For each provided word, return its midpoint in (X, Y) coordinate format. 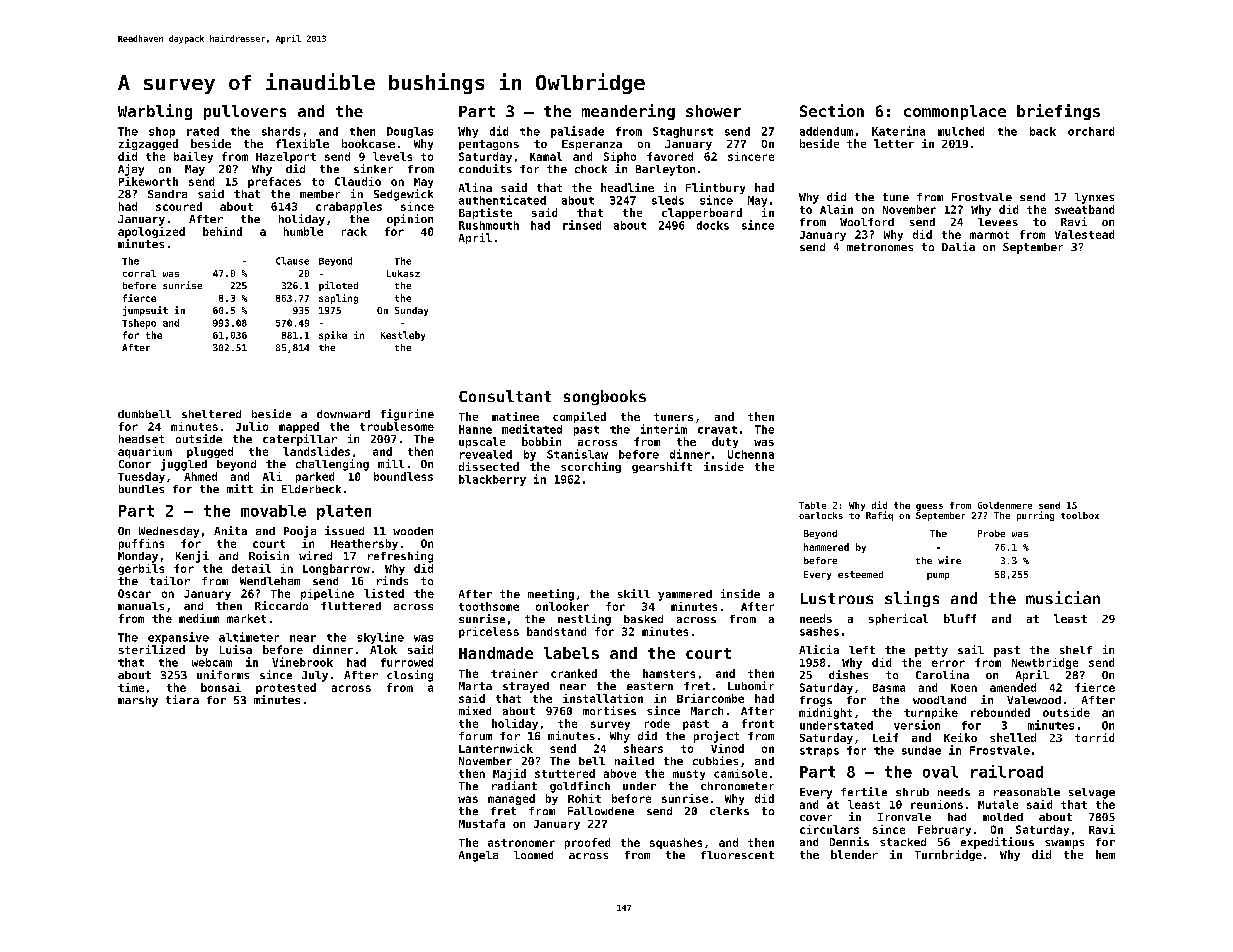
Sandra (167, 194)
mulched (961, 131)
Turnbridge (948, 855)
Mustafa (482, 823)
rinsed (582, 225)
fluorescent (737, 855)
